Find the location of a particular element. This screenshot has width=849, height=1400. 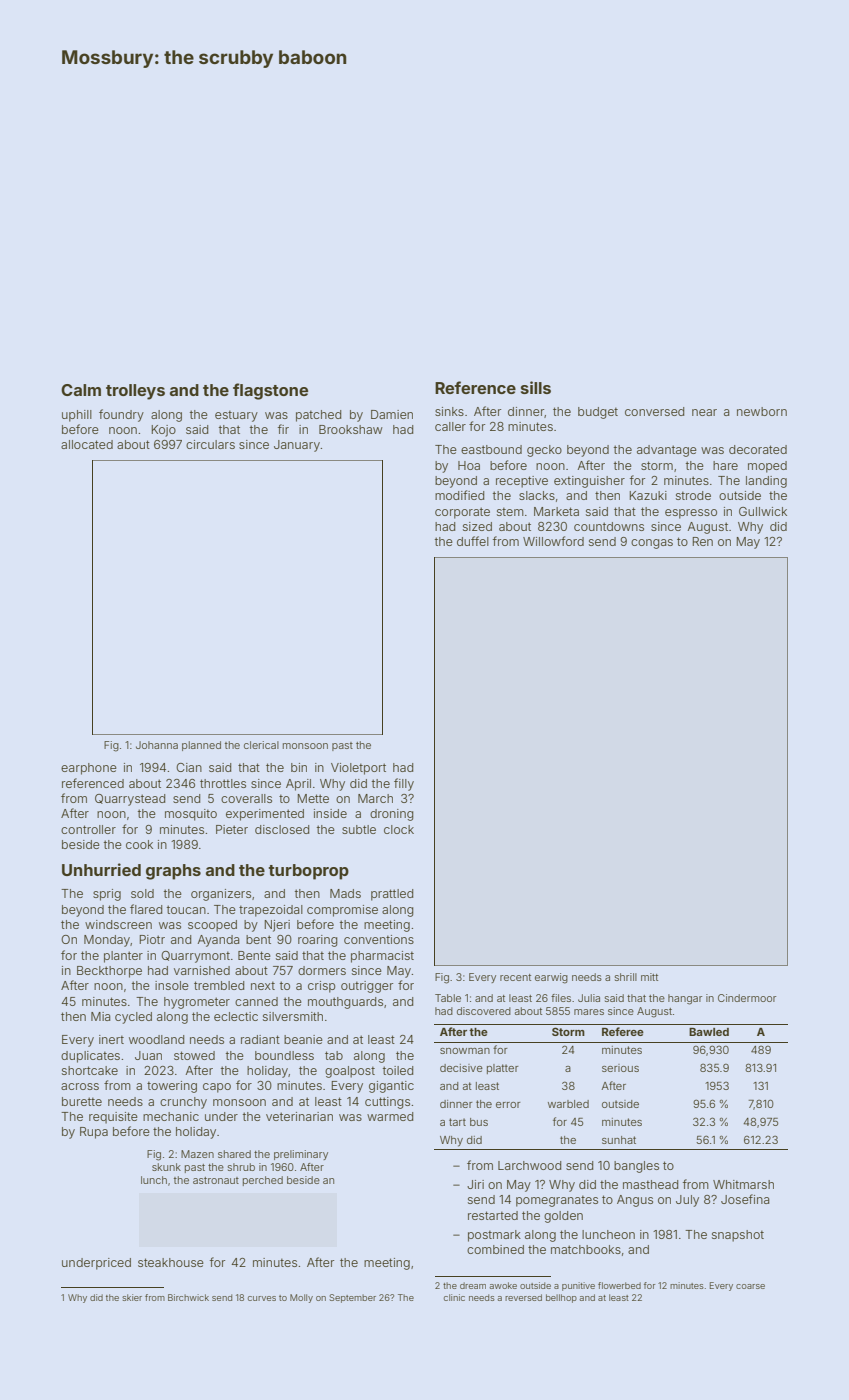

clock is located at coordinates (399, 829).
